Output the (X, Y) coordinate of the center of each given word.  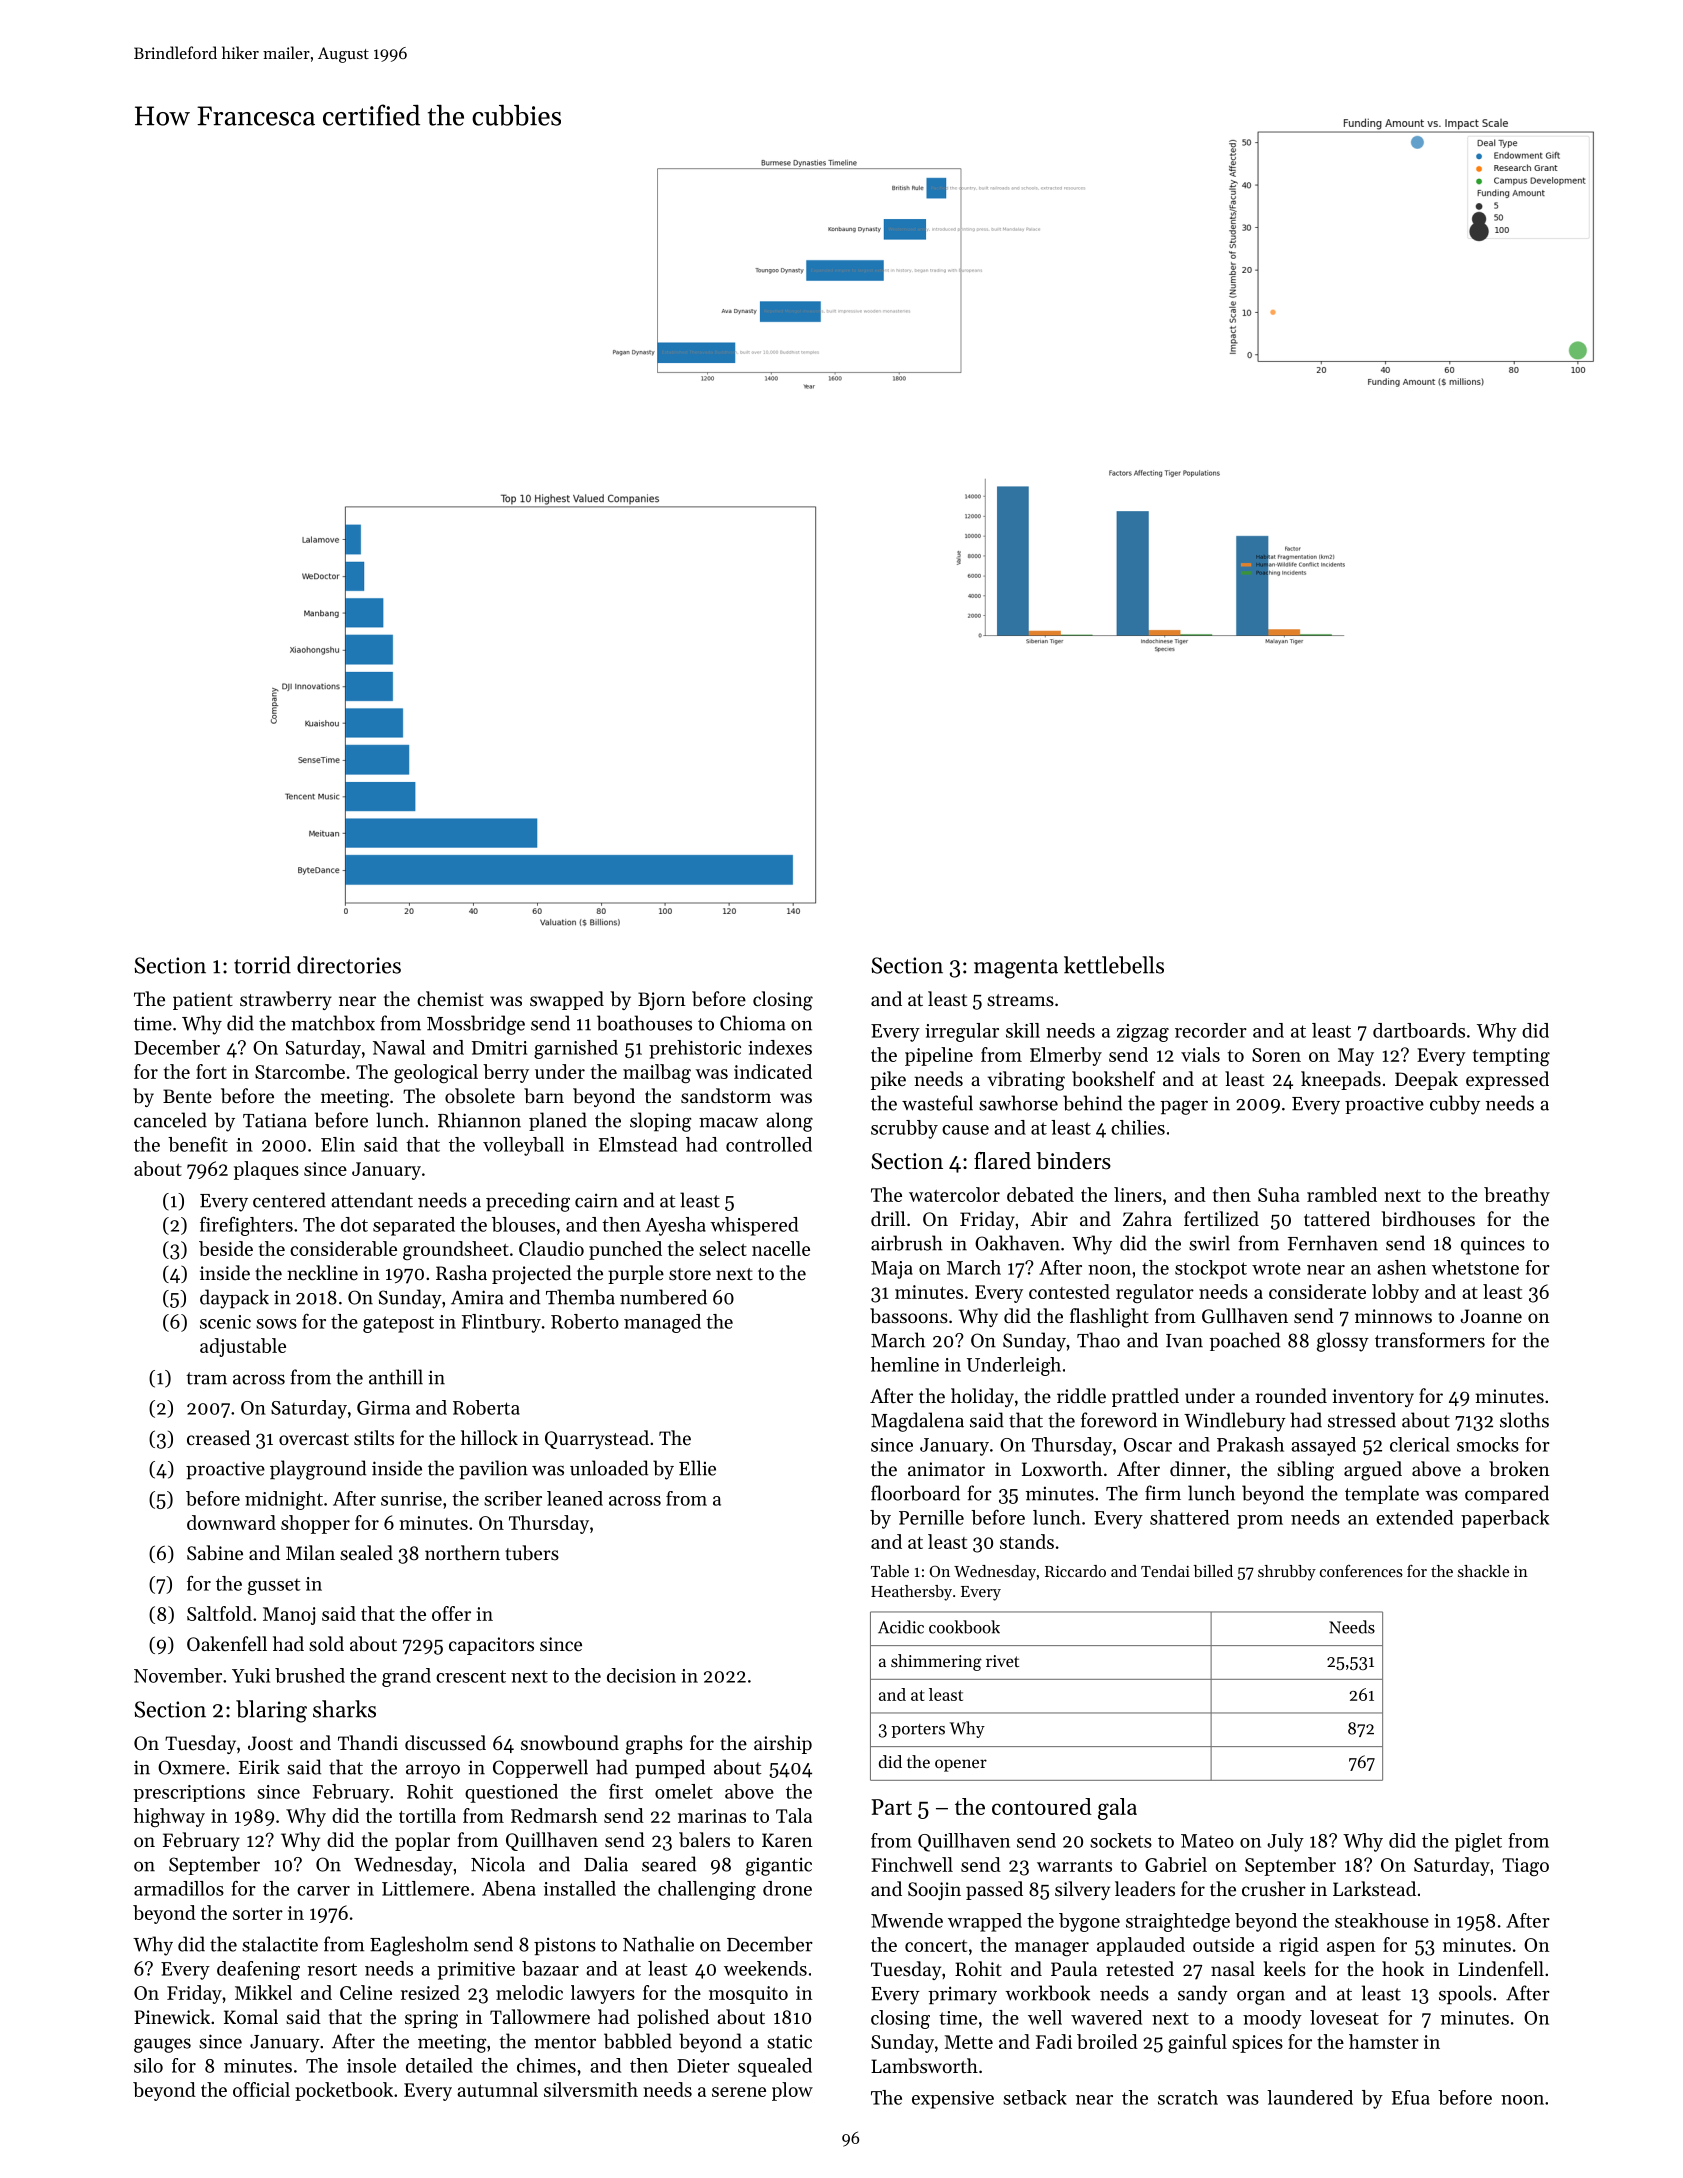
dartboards (1419, 1030)
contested (1069, 1291)
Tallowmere (540, 2016)
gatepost (398, 1324)
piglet (1478, 1842)
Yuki (251, 1675)
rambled (1342, 1194)
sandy (1203, 1995)
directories (349, 965)
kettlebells (1114, 965)
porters (918, 1731)
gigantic (779, 1866)
